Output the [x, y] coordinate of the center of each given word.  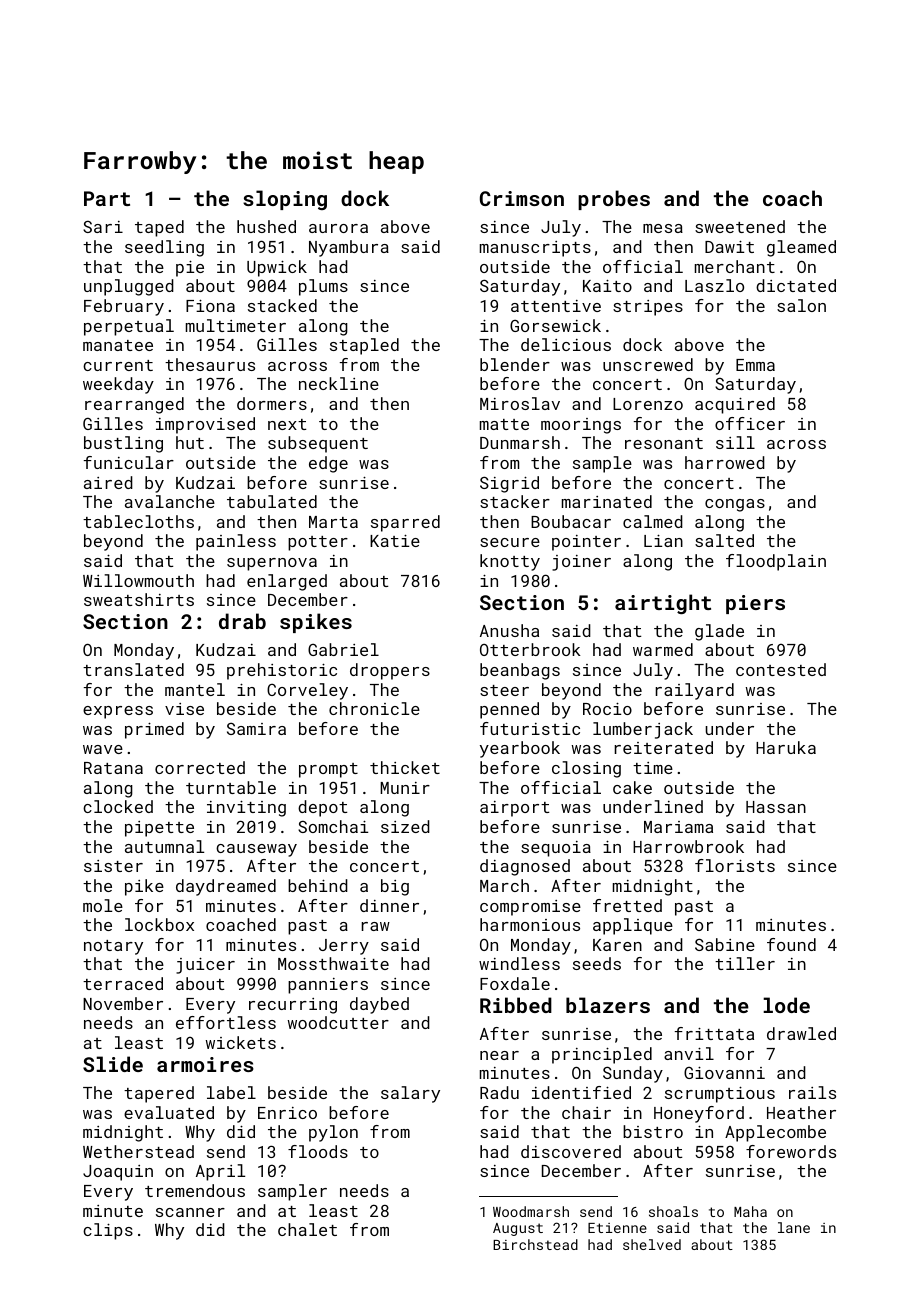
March [504, 885]
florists [735, 865]
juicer [205, 966]
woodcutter [338, 1022]
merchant [735, 266]
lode [786, 1005]
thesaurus [210, 364]
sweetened [740, 226]
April [220, 1172]
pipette [159, 829]
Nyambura [349, 248]
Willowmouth [138, 580]
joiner [581, 563]
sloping [285, 200]
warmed [663, 649]
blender [515, 364]
